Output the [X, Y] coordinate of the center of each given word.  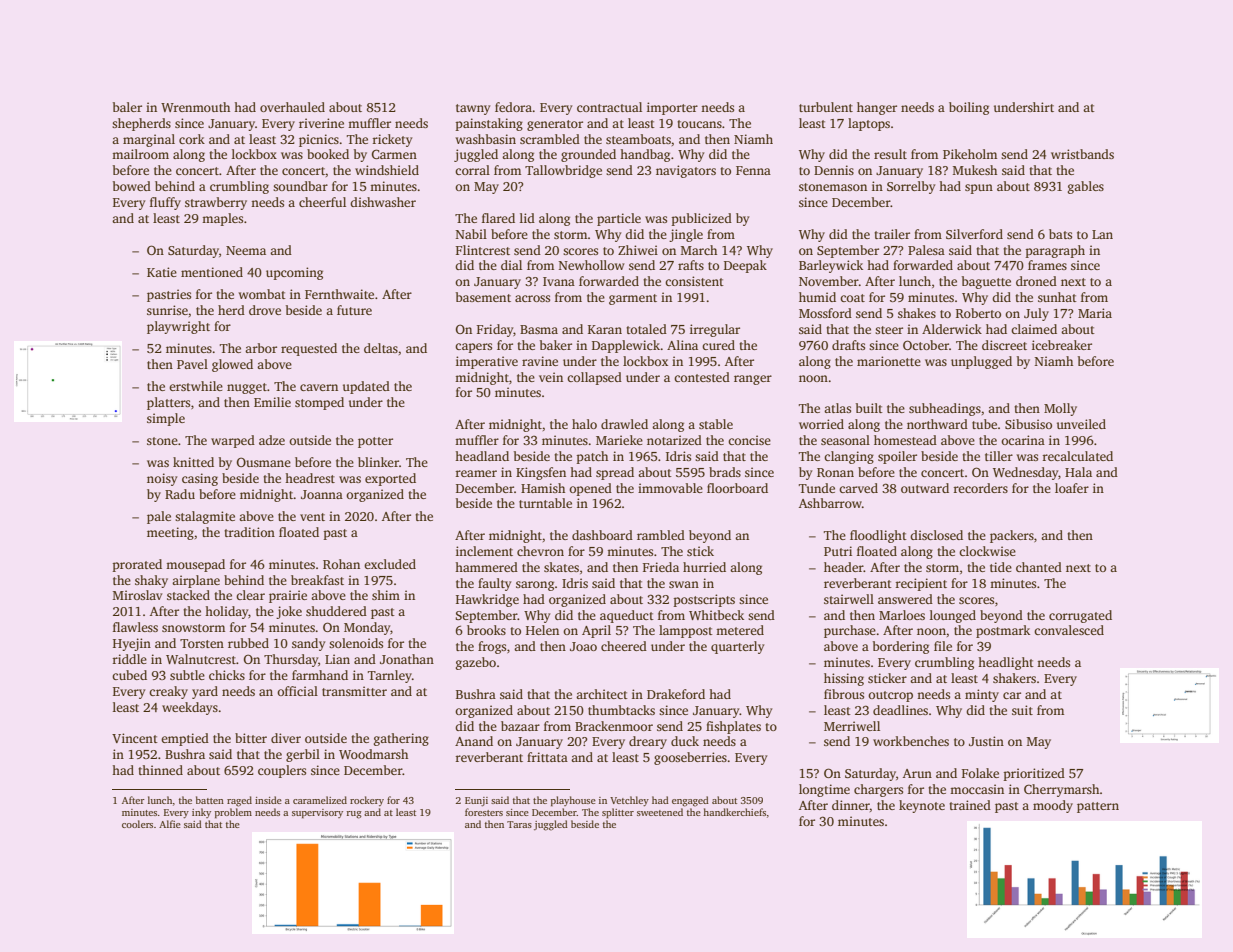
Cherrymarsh [1062, 790]
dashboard [602, 535]
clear [250, 595]
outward [925, 488]
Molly [1060, 409]
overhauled [292, 107]
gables [1086, 187]
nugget [247, 388]
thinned [160, 770]
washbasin [485, 139]
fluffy [165, 203]
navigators [686, 171]
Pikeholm [970, 154]
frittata [547, 757]
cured [718, 345]
